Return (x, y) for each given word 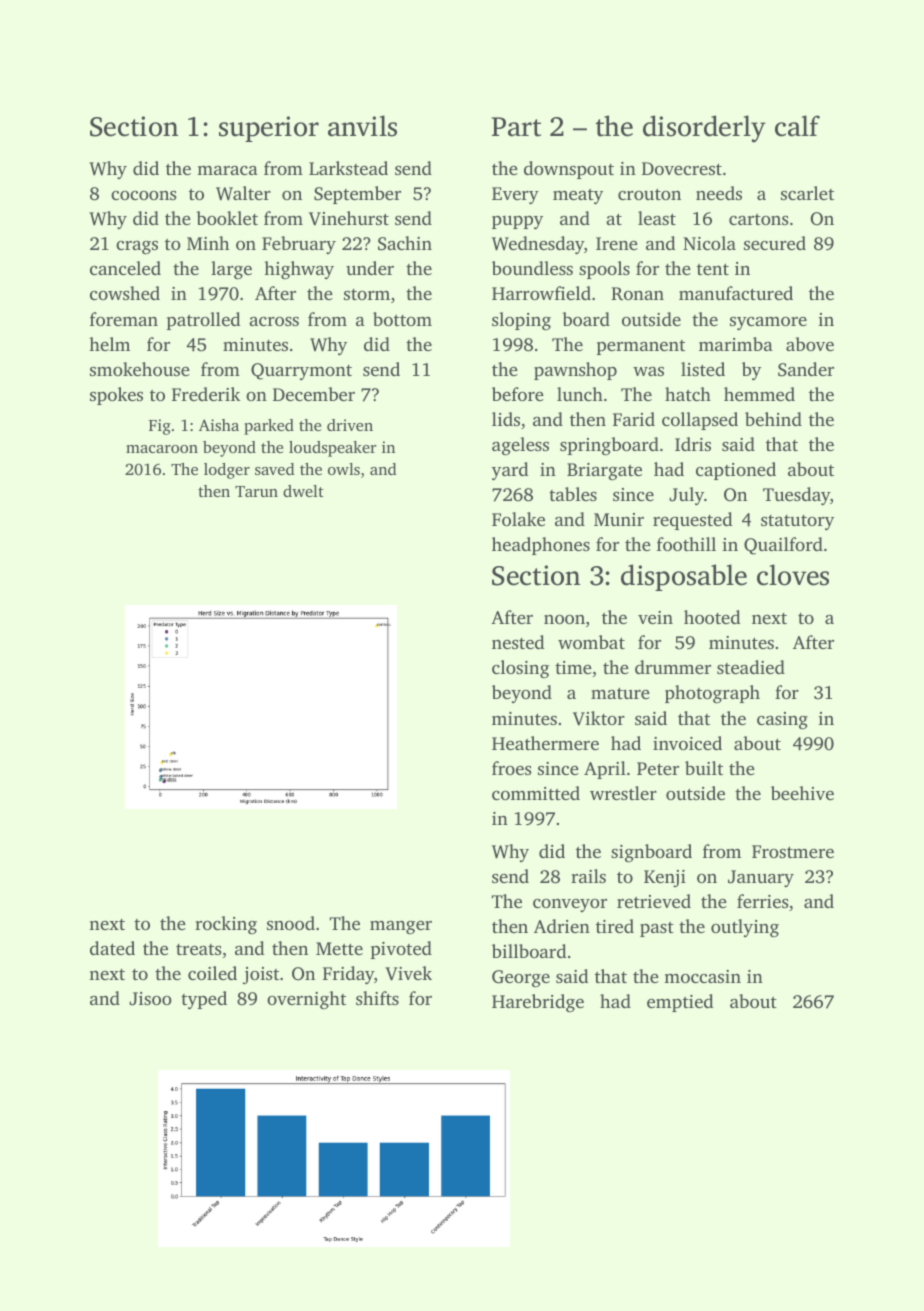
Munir (619, 519)
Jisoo (150, 999)
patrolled (203, 321)
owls (344, 469)
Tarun (256, 491)
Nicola (709, 243)
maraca (227, 170)
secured (775, 243)
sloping (521, 321)
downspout (569, 170)
